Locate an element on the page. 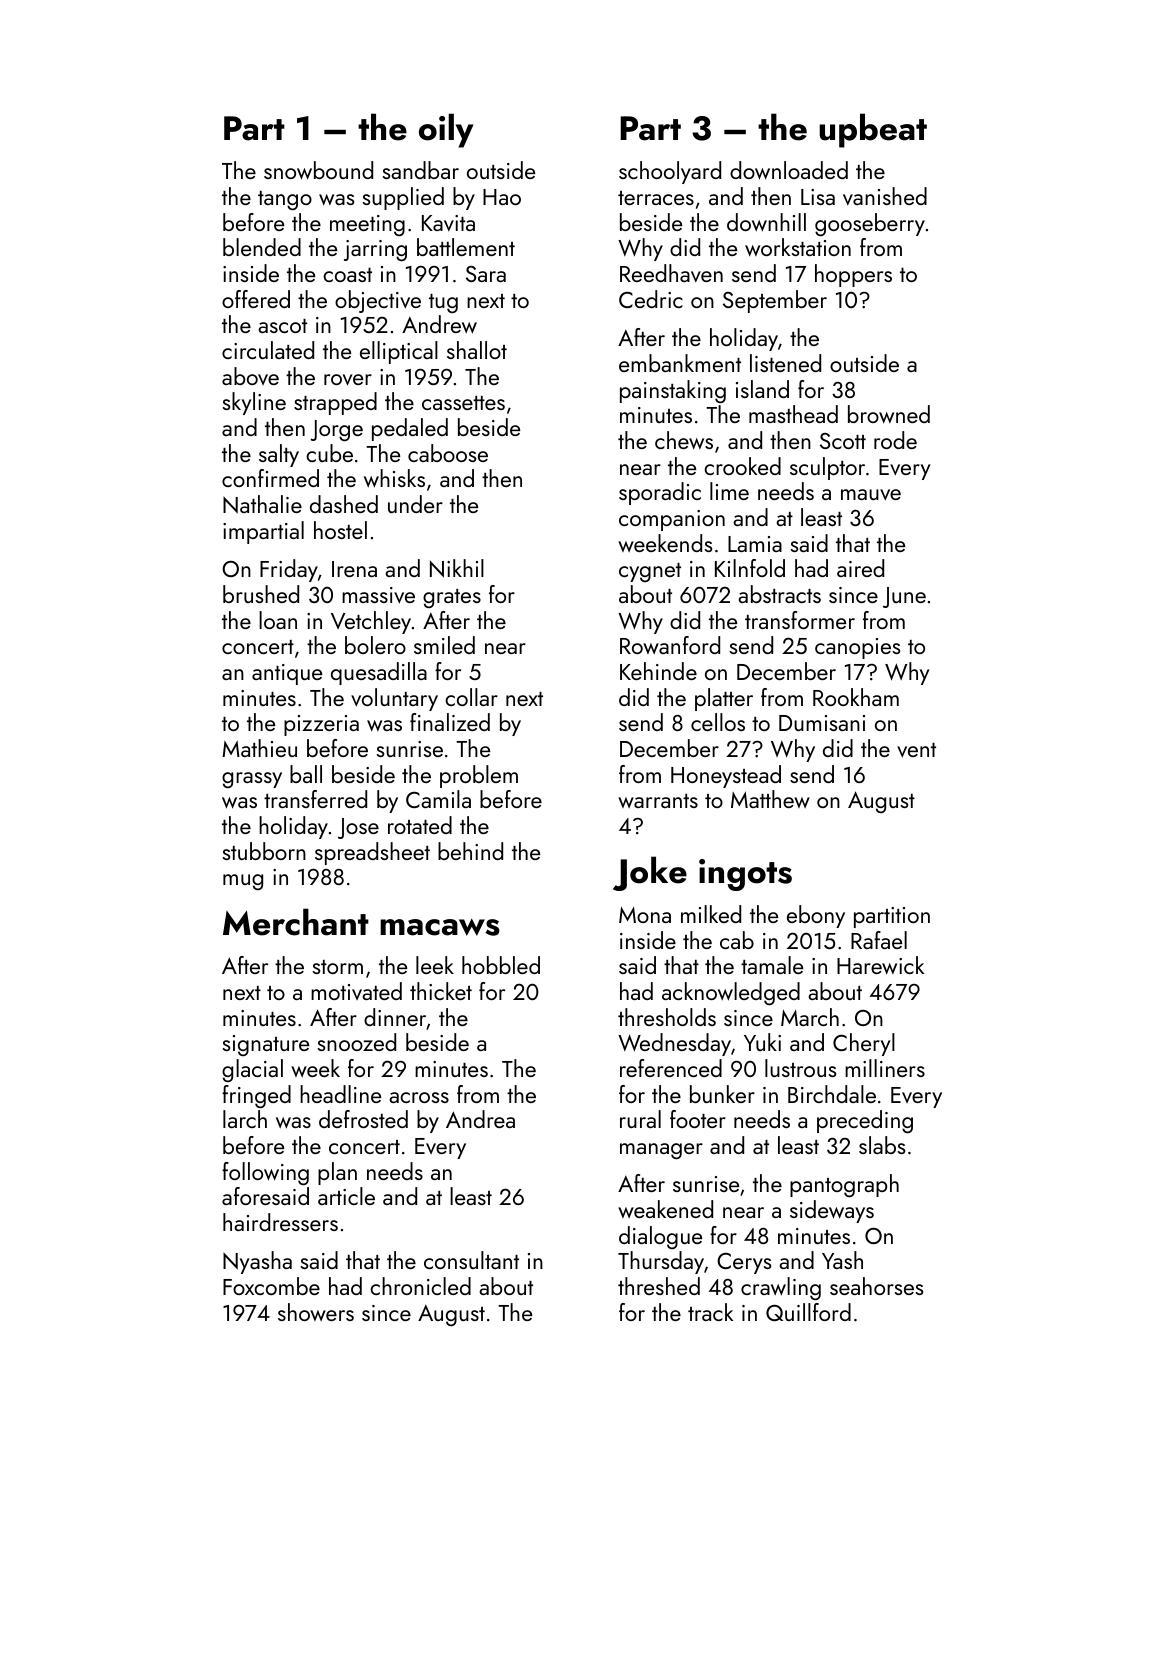  defrosted is located at coordinates (363, 1119).
